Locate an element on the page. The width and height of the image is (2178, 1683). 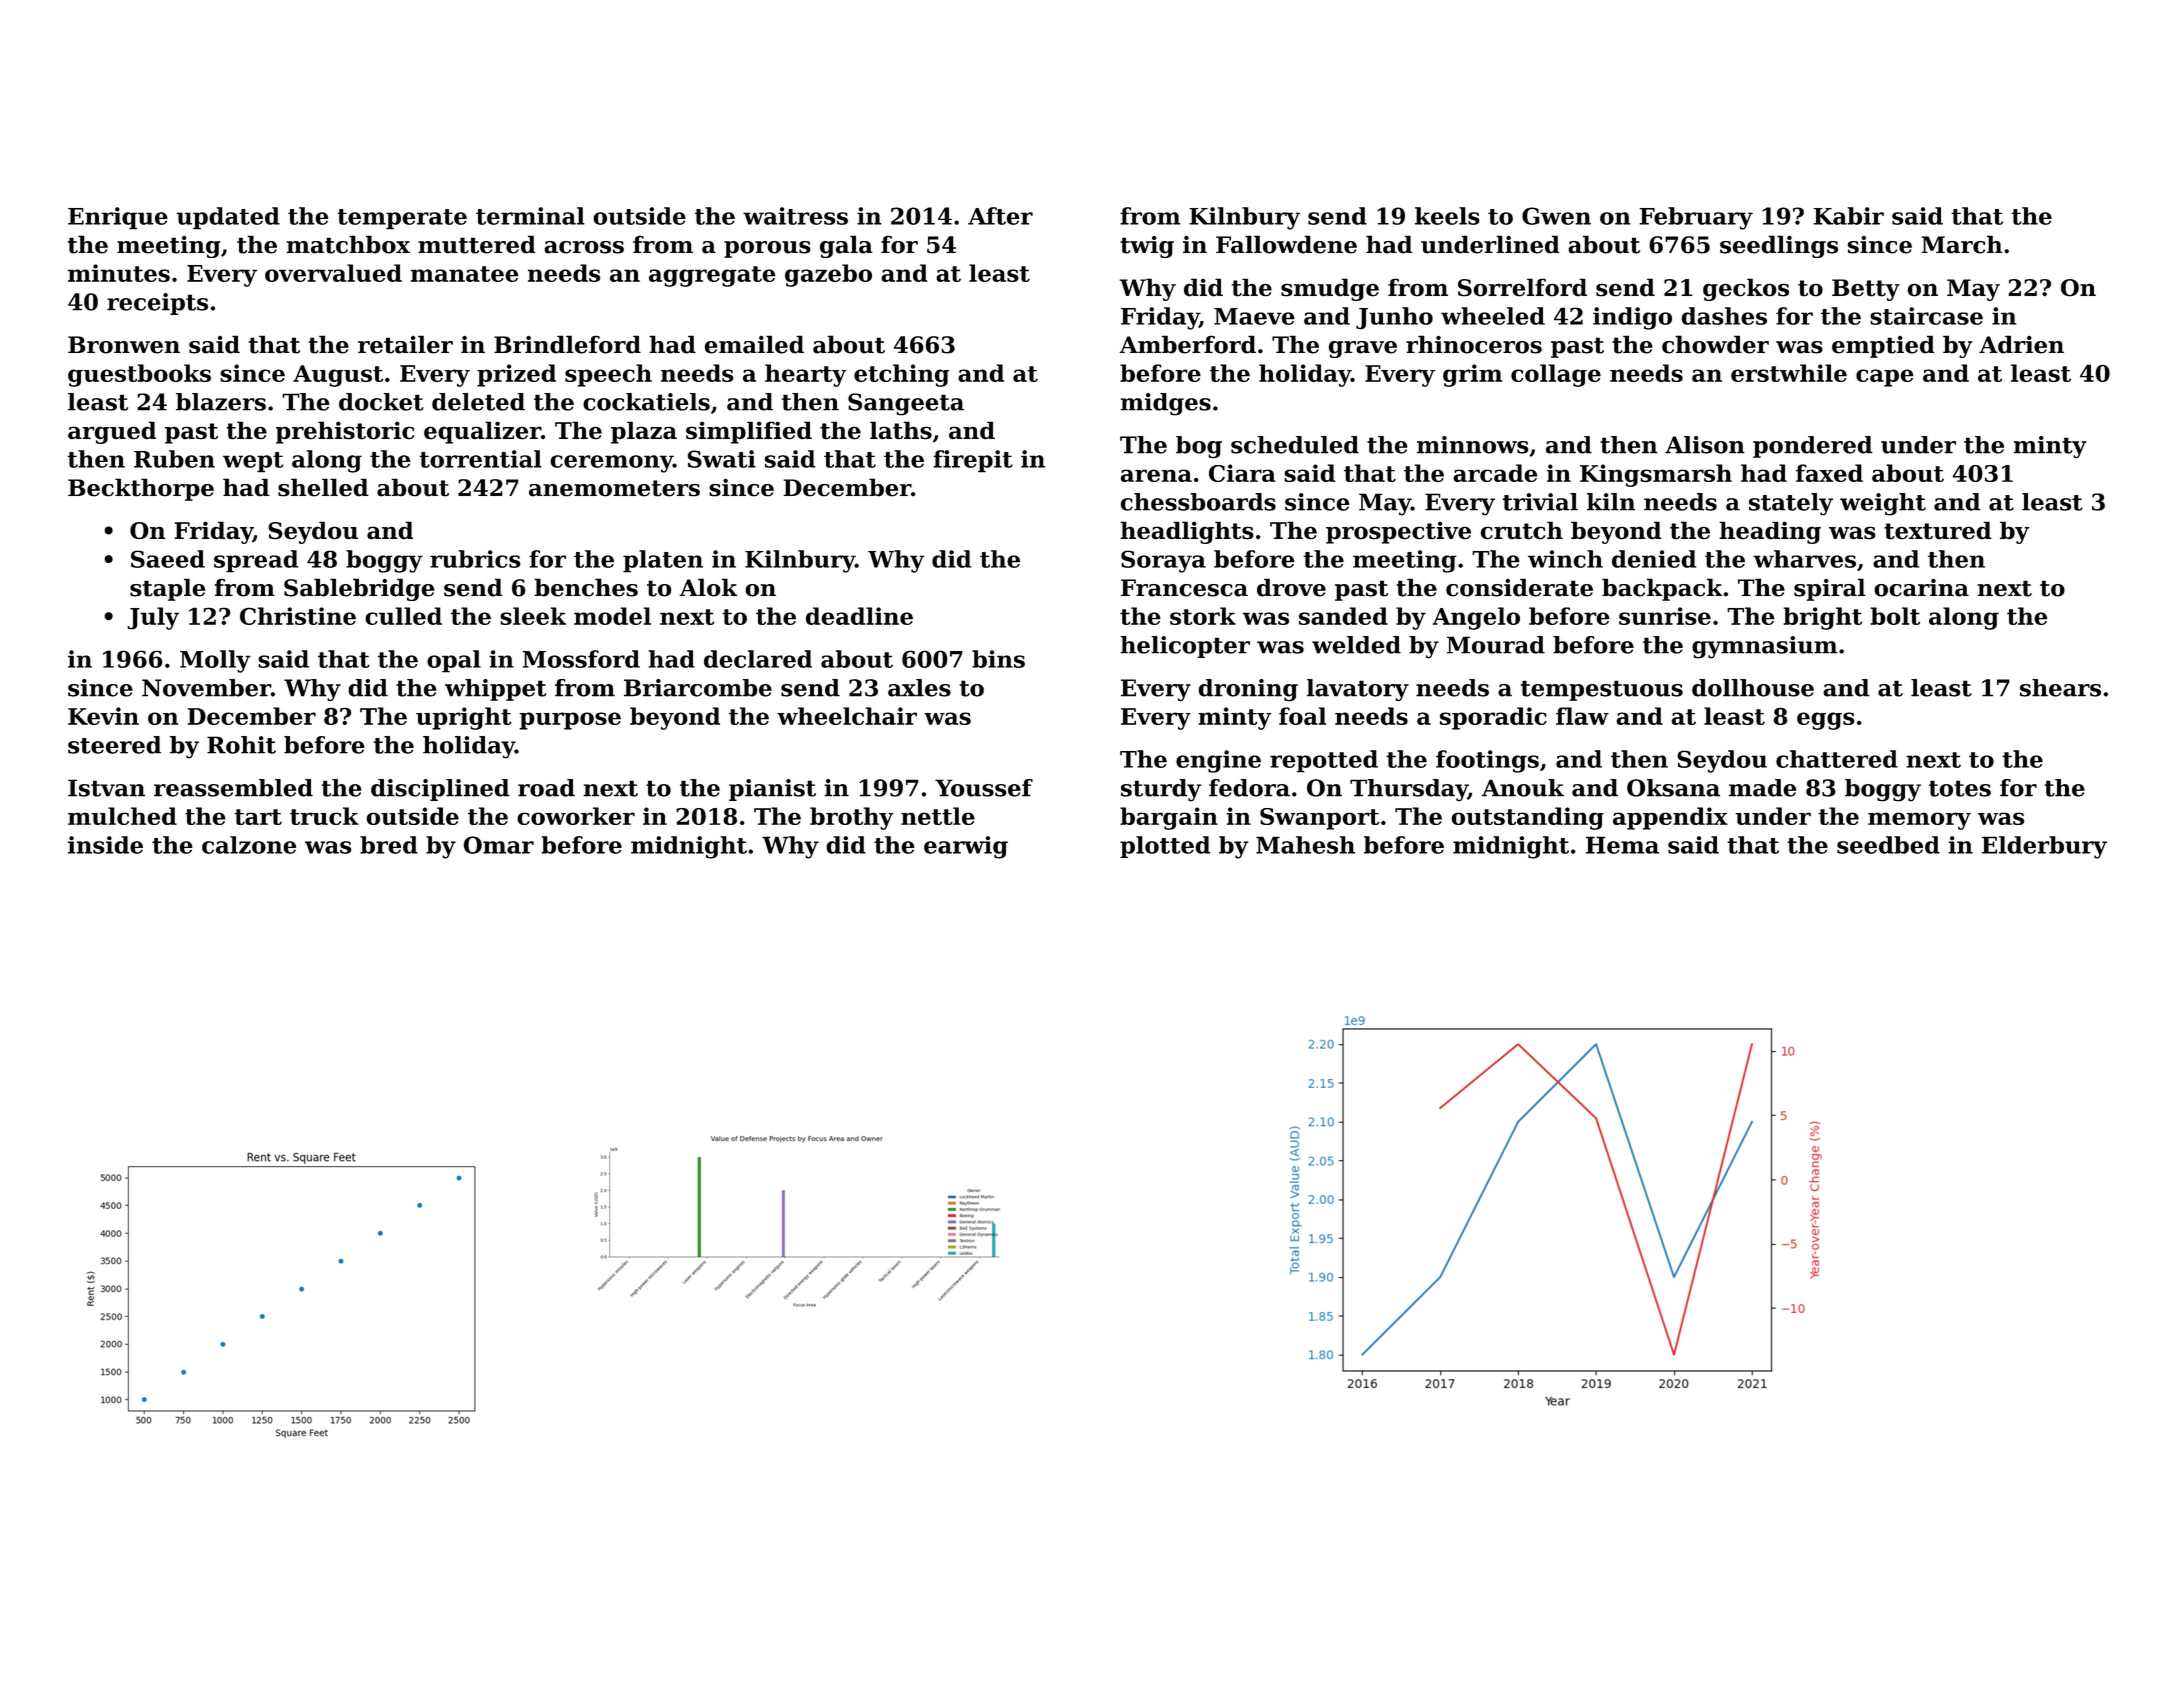
Kabir is located at coordinates (1848, 216).
